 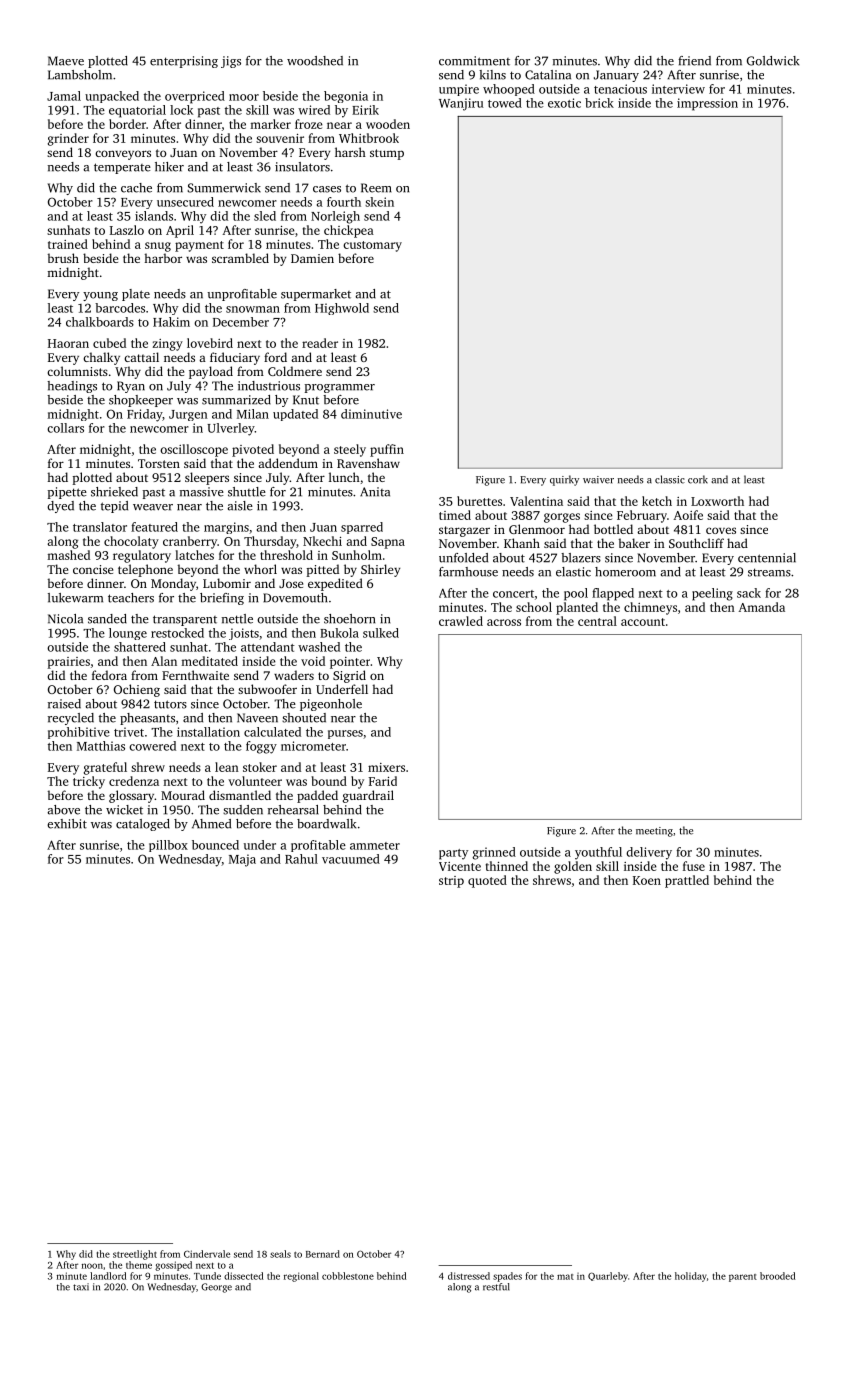 What do you see at coordinates (168, 846) in the image?
I see `pillbox` at bounding box center [168, 846].
